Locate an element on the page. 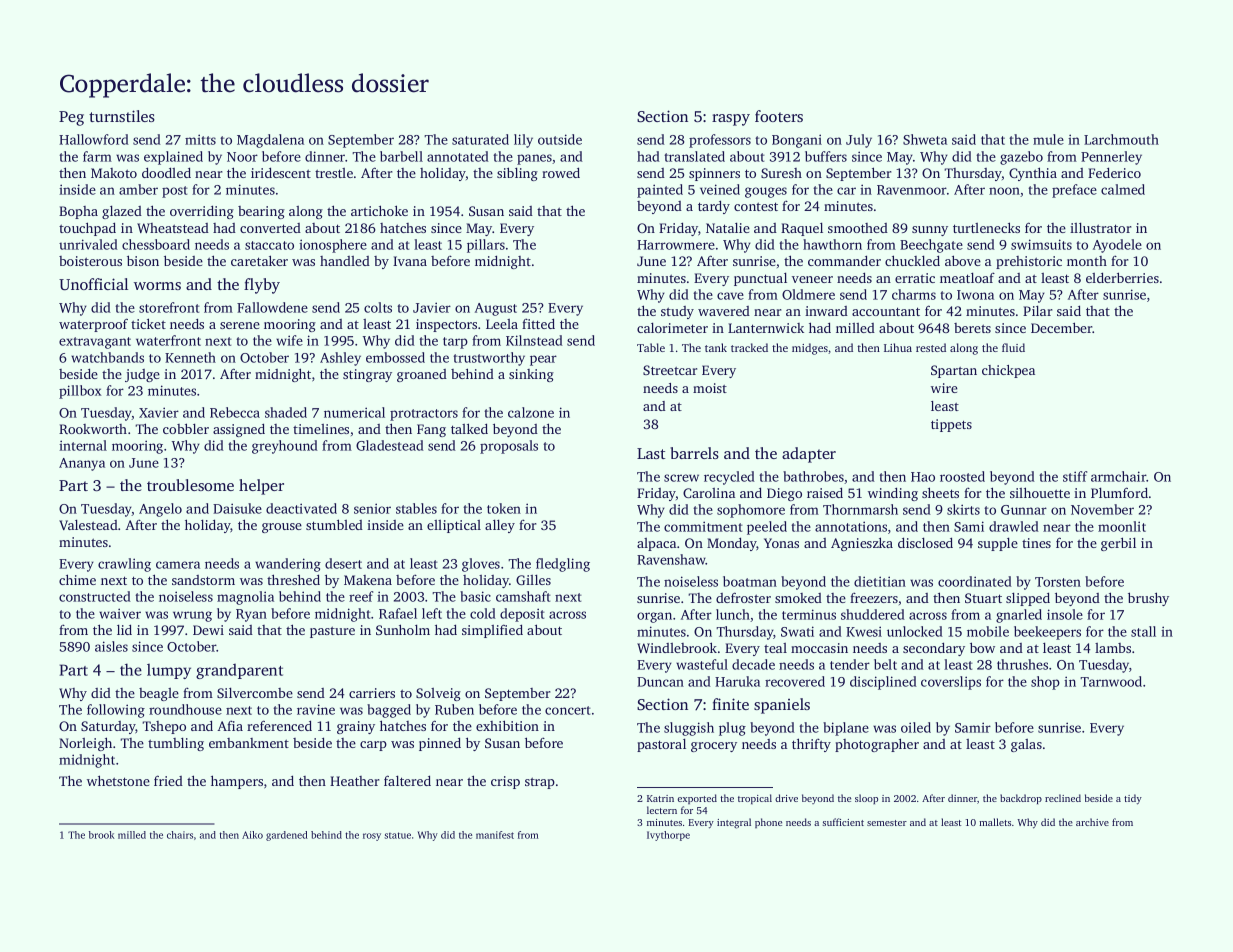 This page has height=952, width=1233. screw is located at coordinates (681, 478).
